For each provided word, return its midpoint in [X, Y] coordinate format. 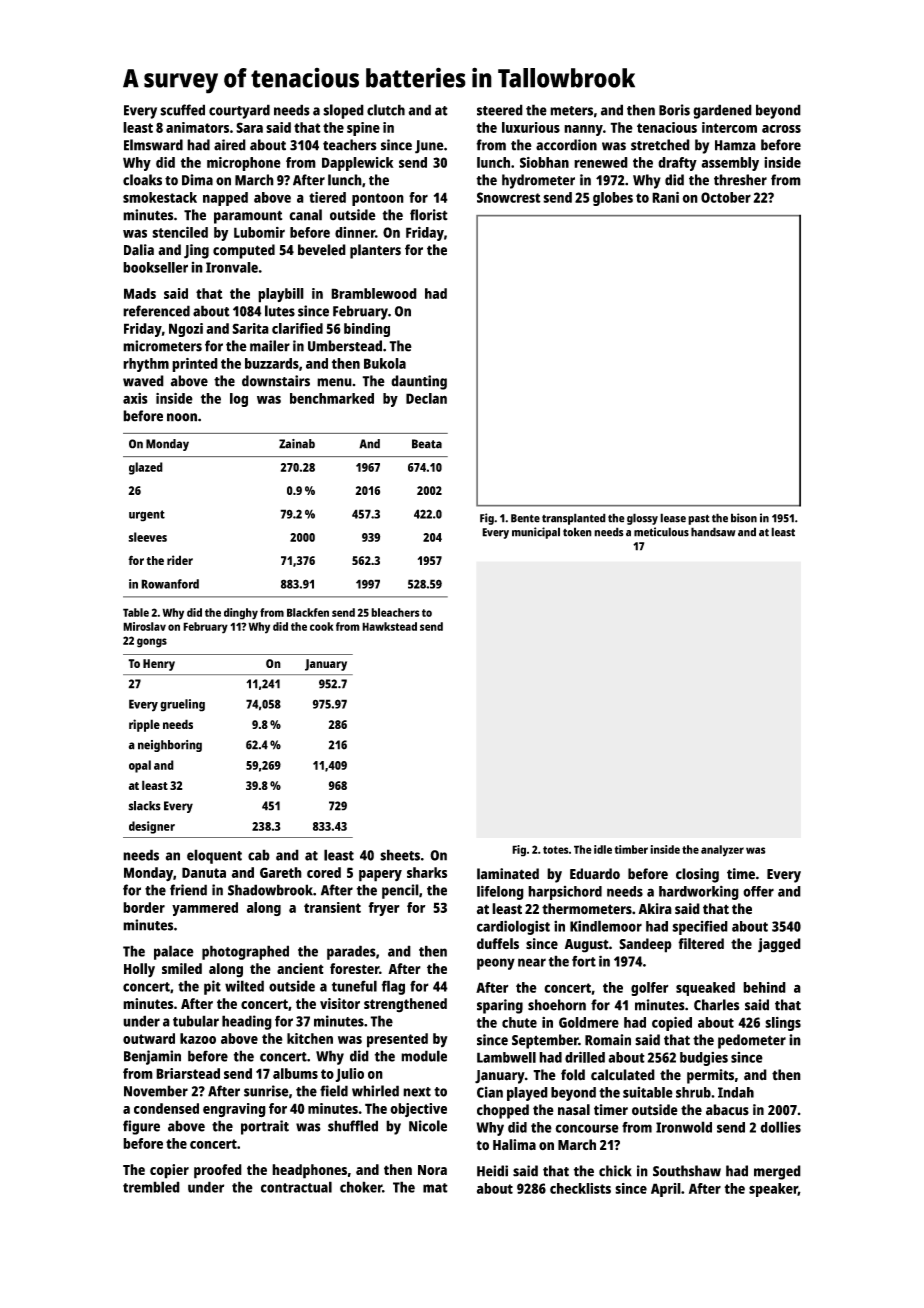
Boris [674, 110]
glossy [642, 519]
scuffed [182, 110]
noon [182, 417]
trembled [151, 1187]
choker [361, 1187]
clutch [386, 110]
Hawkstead [389, 626]
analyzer [722, 851]
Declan [426, 398]
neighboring [170, 746]
